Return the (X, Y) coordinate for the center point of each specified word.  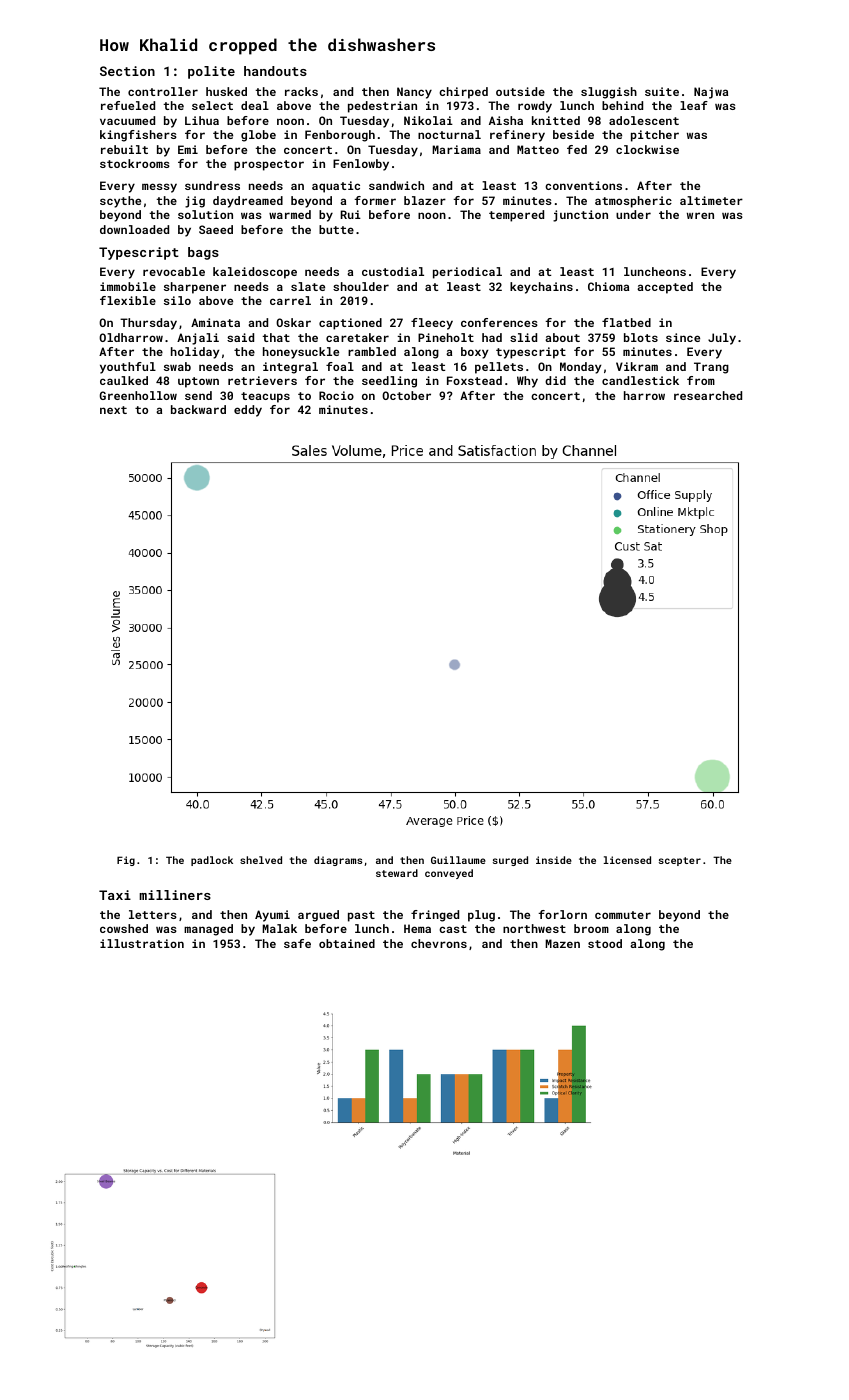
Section (127, 71)
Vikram (637, 366)
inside (554, 860)
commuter (623, 915)
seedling (389, 382)
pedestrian (382, 107)
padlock (212, 861)
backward (198, 409)
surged (510, 861)
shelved (261, 860)
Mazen (562, 943)
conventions (583, 185)
